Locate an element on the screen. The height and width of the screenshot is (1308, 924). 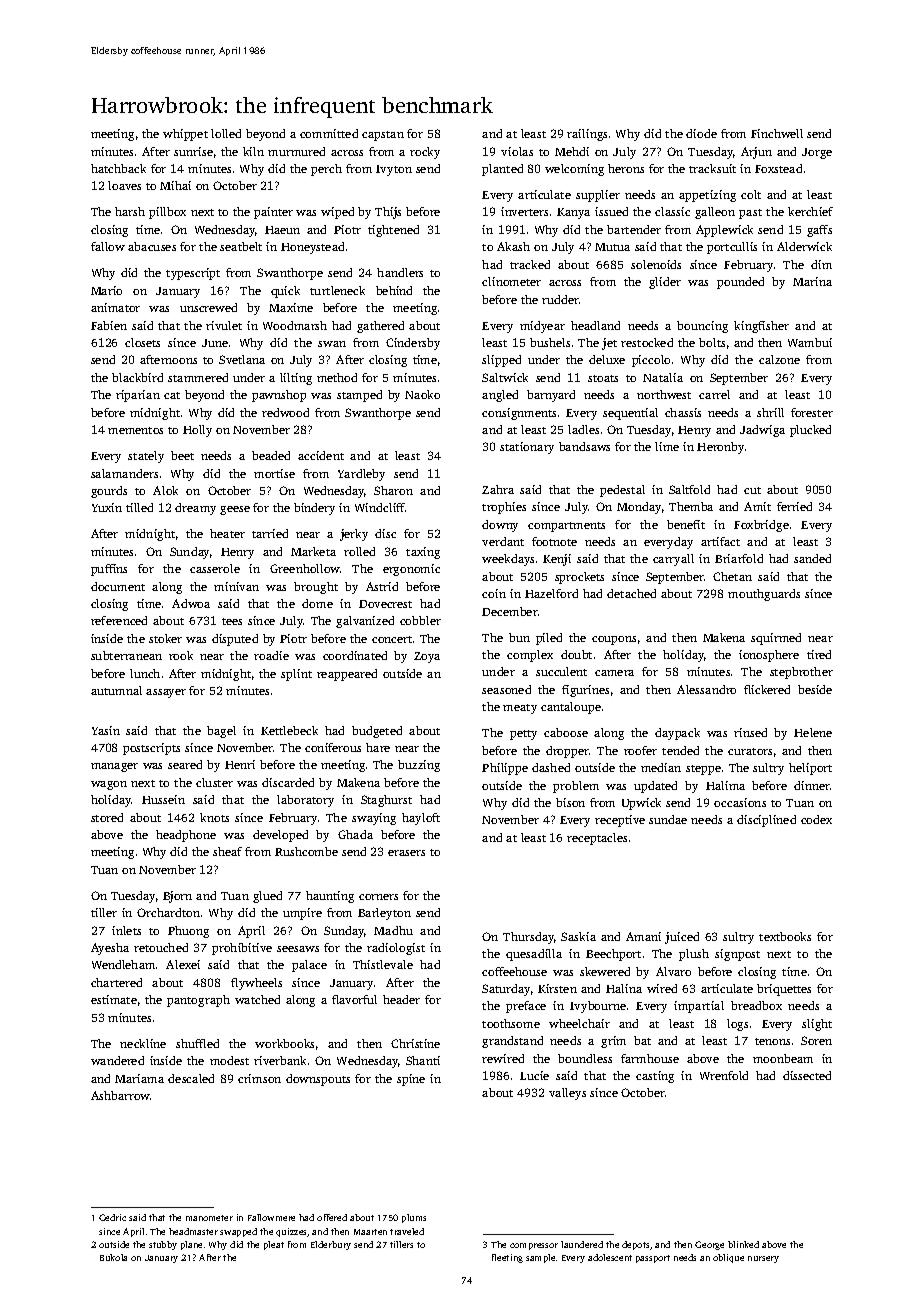
whippet is located at coordinates (185, 135).
